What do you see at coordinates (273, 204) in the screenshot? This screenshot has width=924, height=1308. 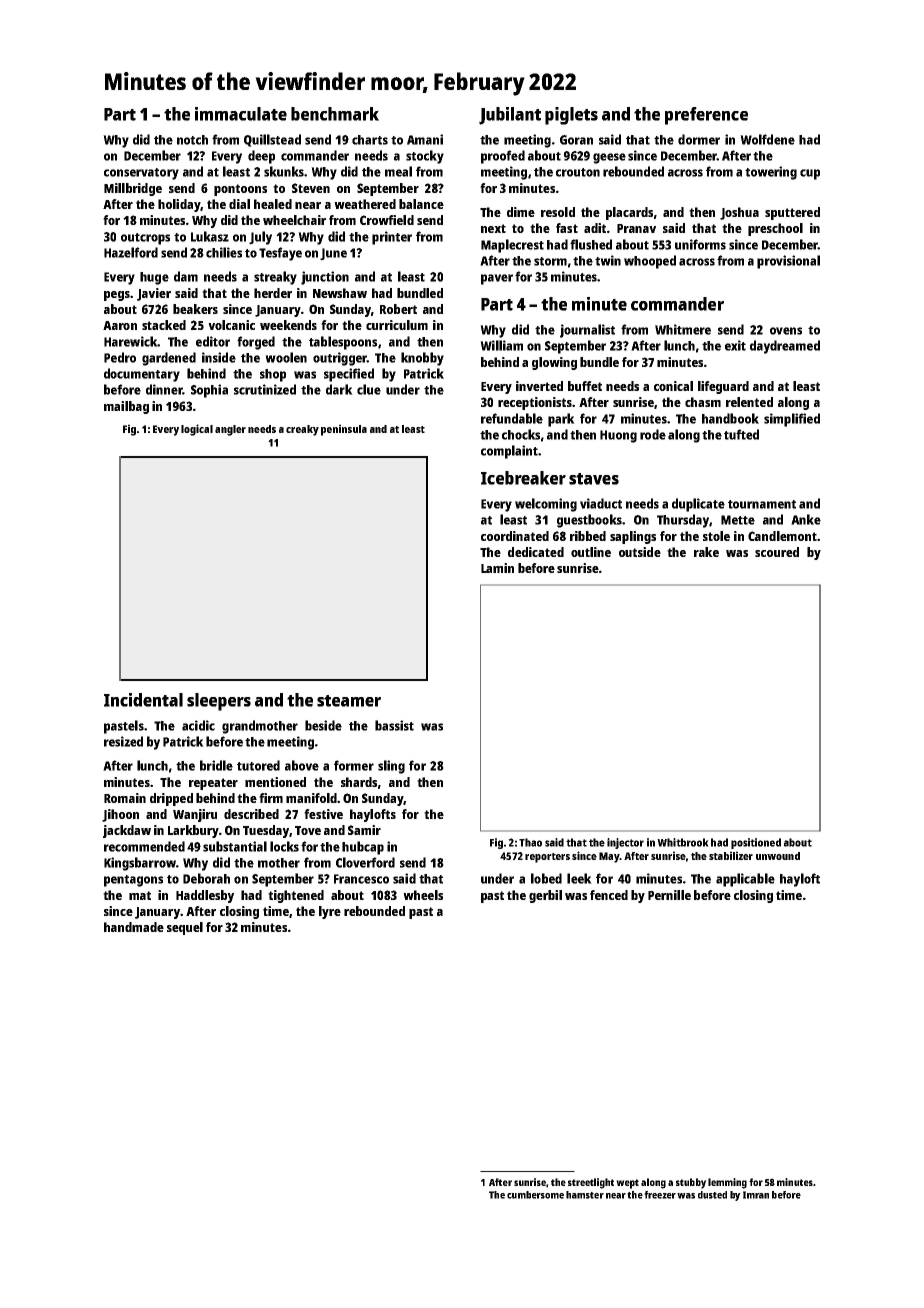 I see `healed` at bounding box center [273, 204].
